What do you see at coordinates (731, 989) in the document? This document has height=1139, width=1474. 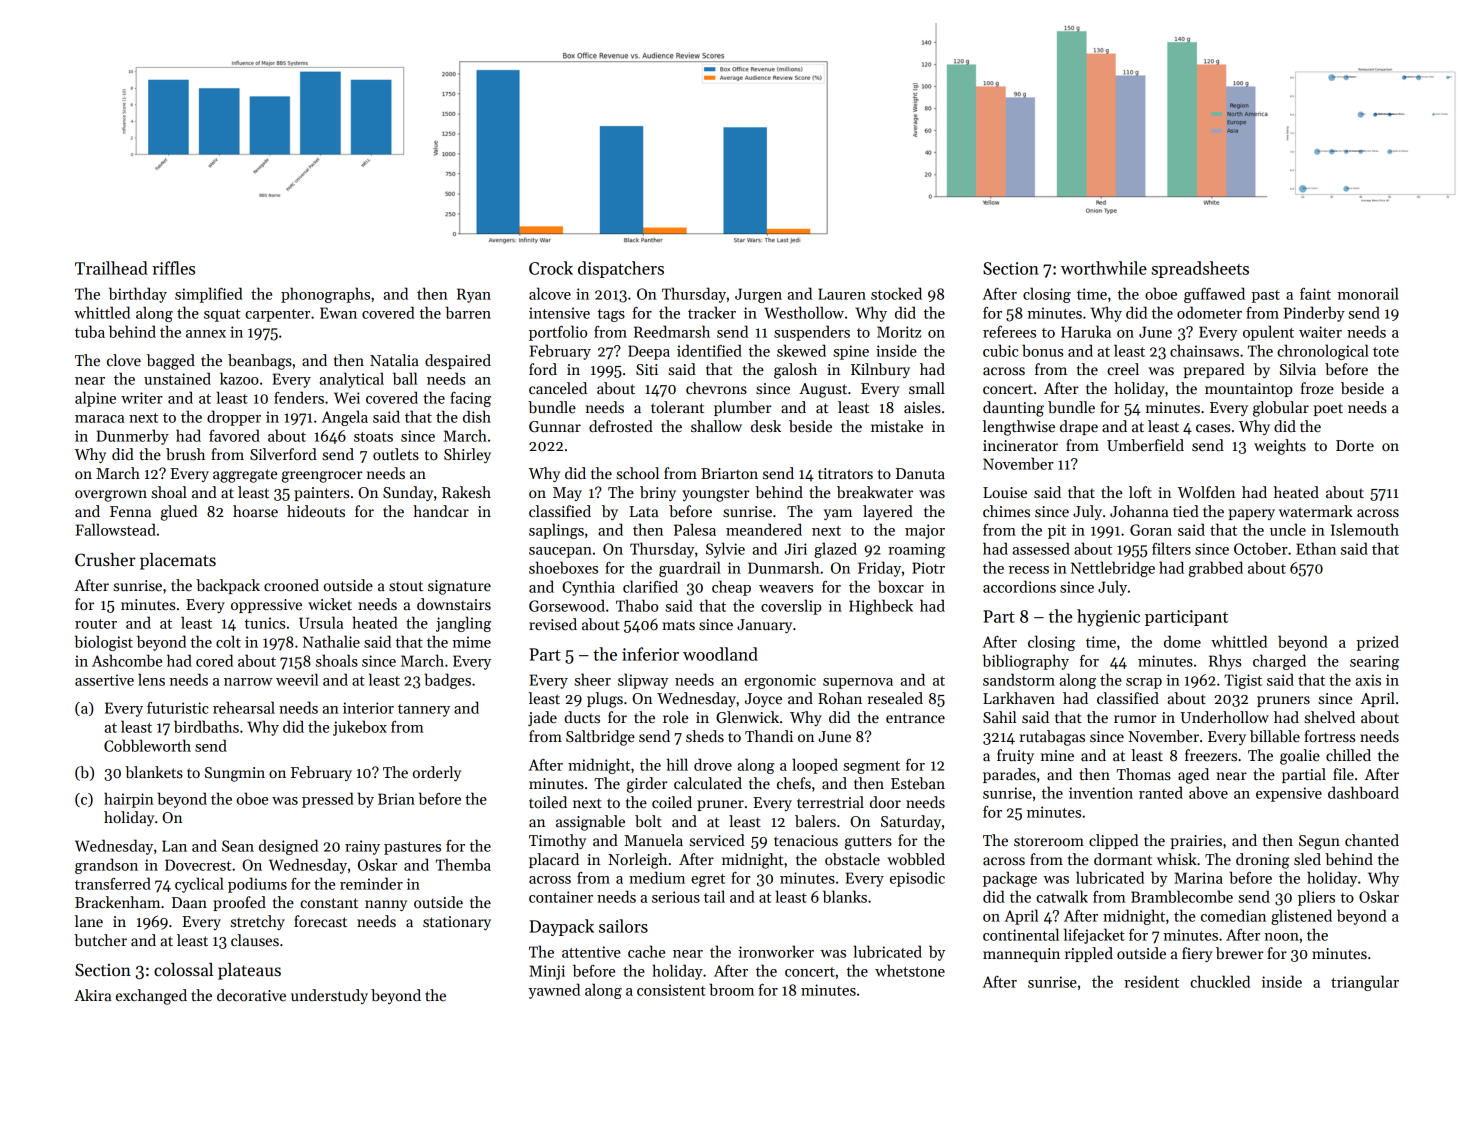 I see `broom` at bounding box center [731, 989].
